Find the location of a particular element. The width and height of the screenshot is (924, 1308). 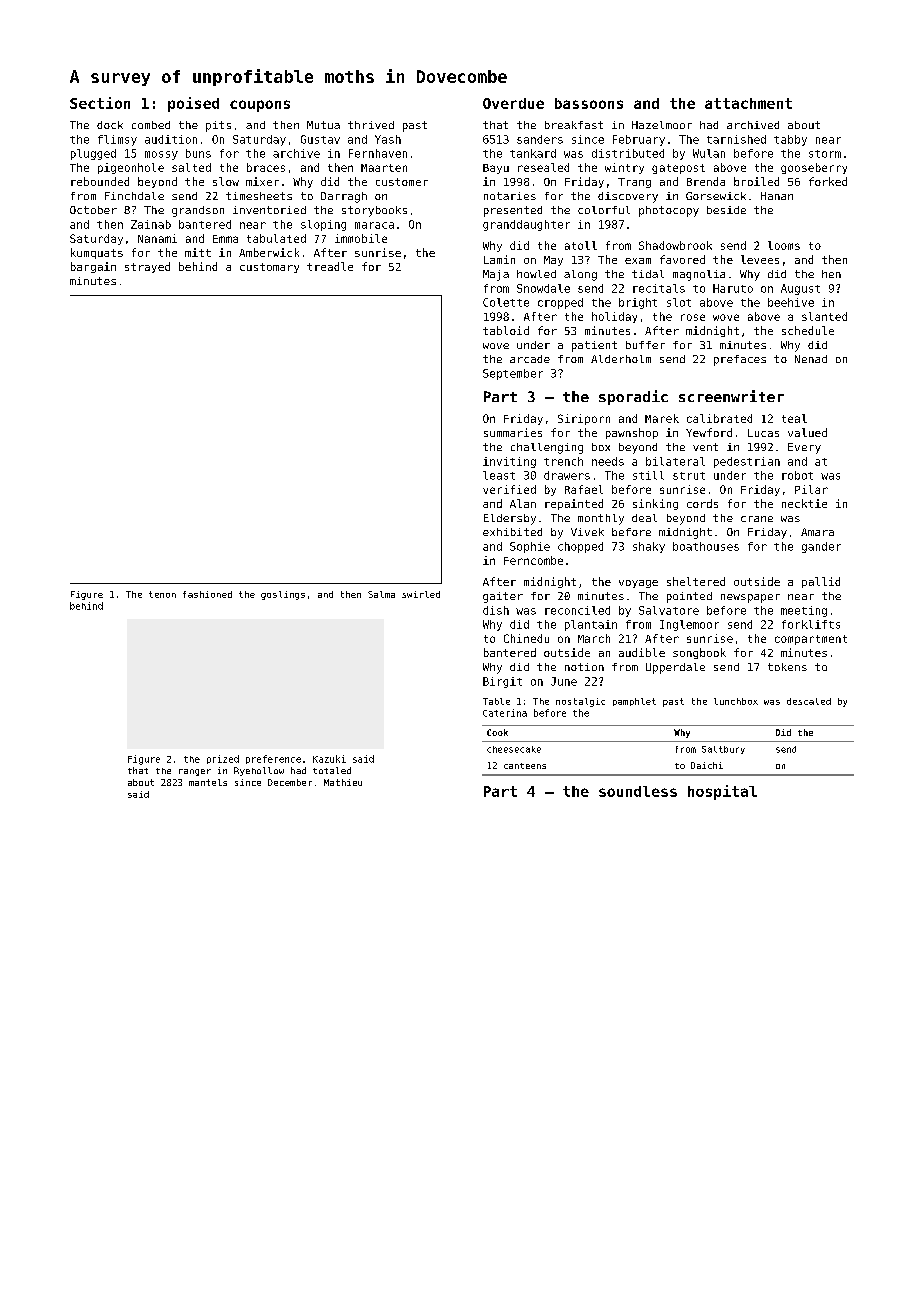

strayed is located at coordinates (147, 267).
